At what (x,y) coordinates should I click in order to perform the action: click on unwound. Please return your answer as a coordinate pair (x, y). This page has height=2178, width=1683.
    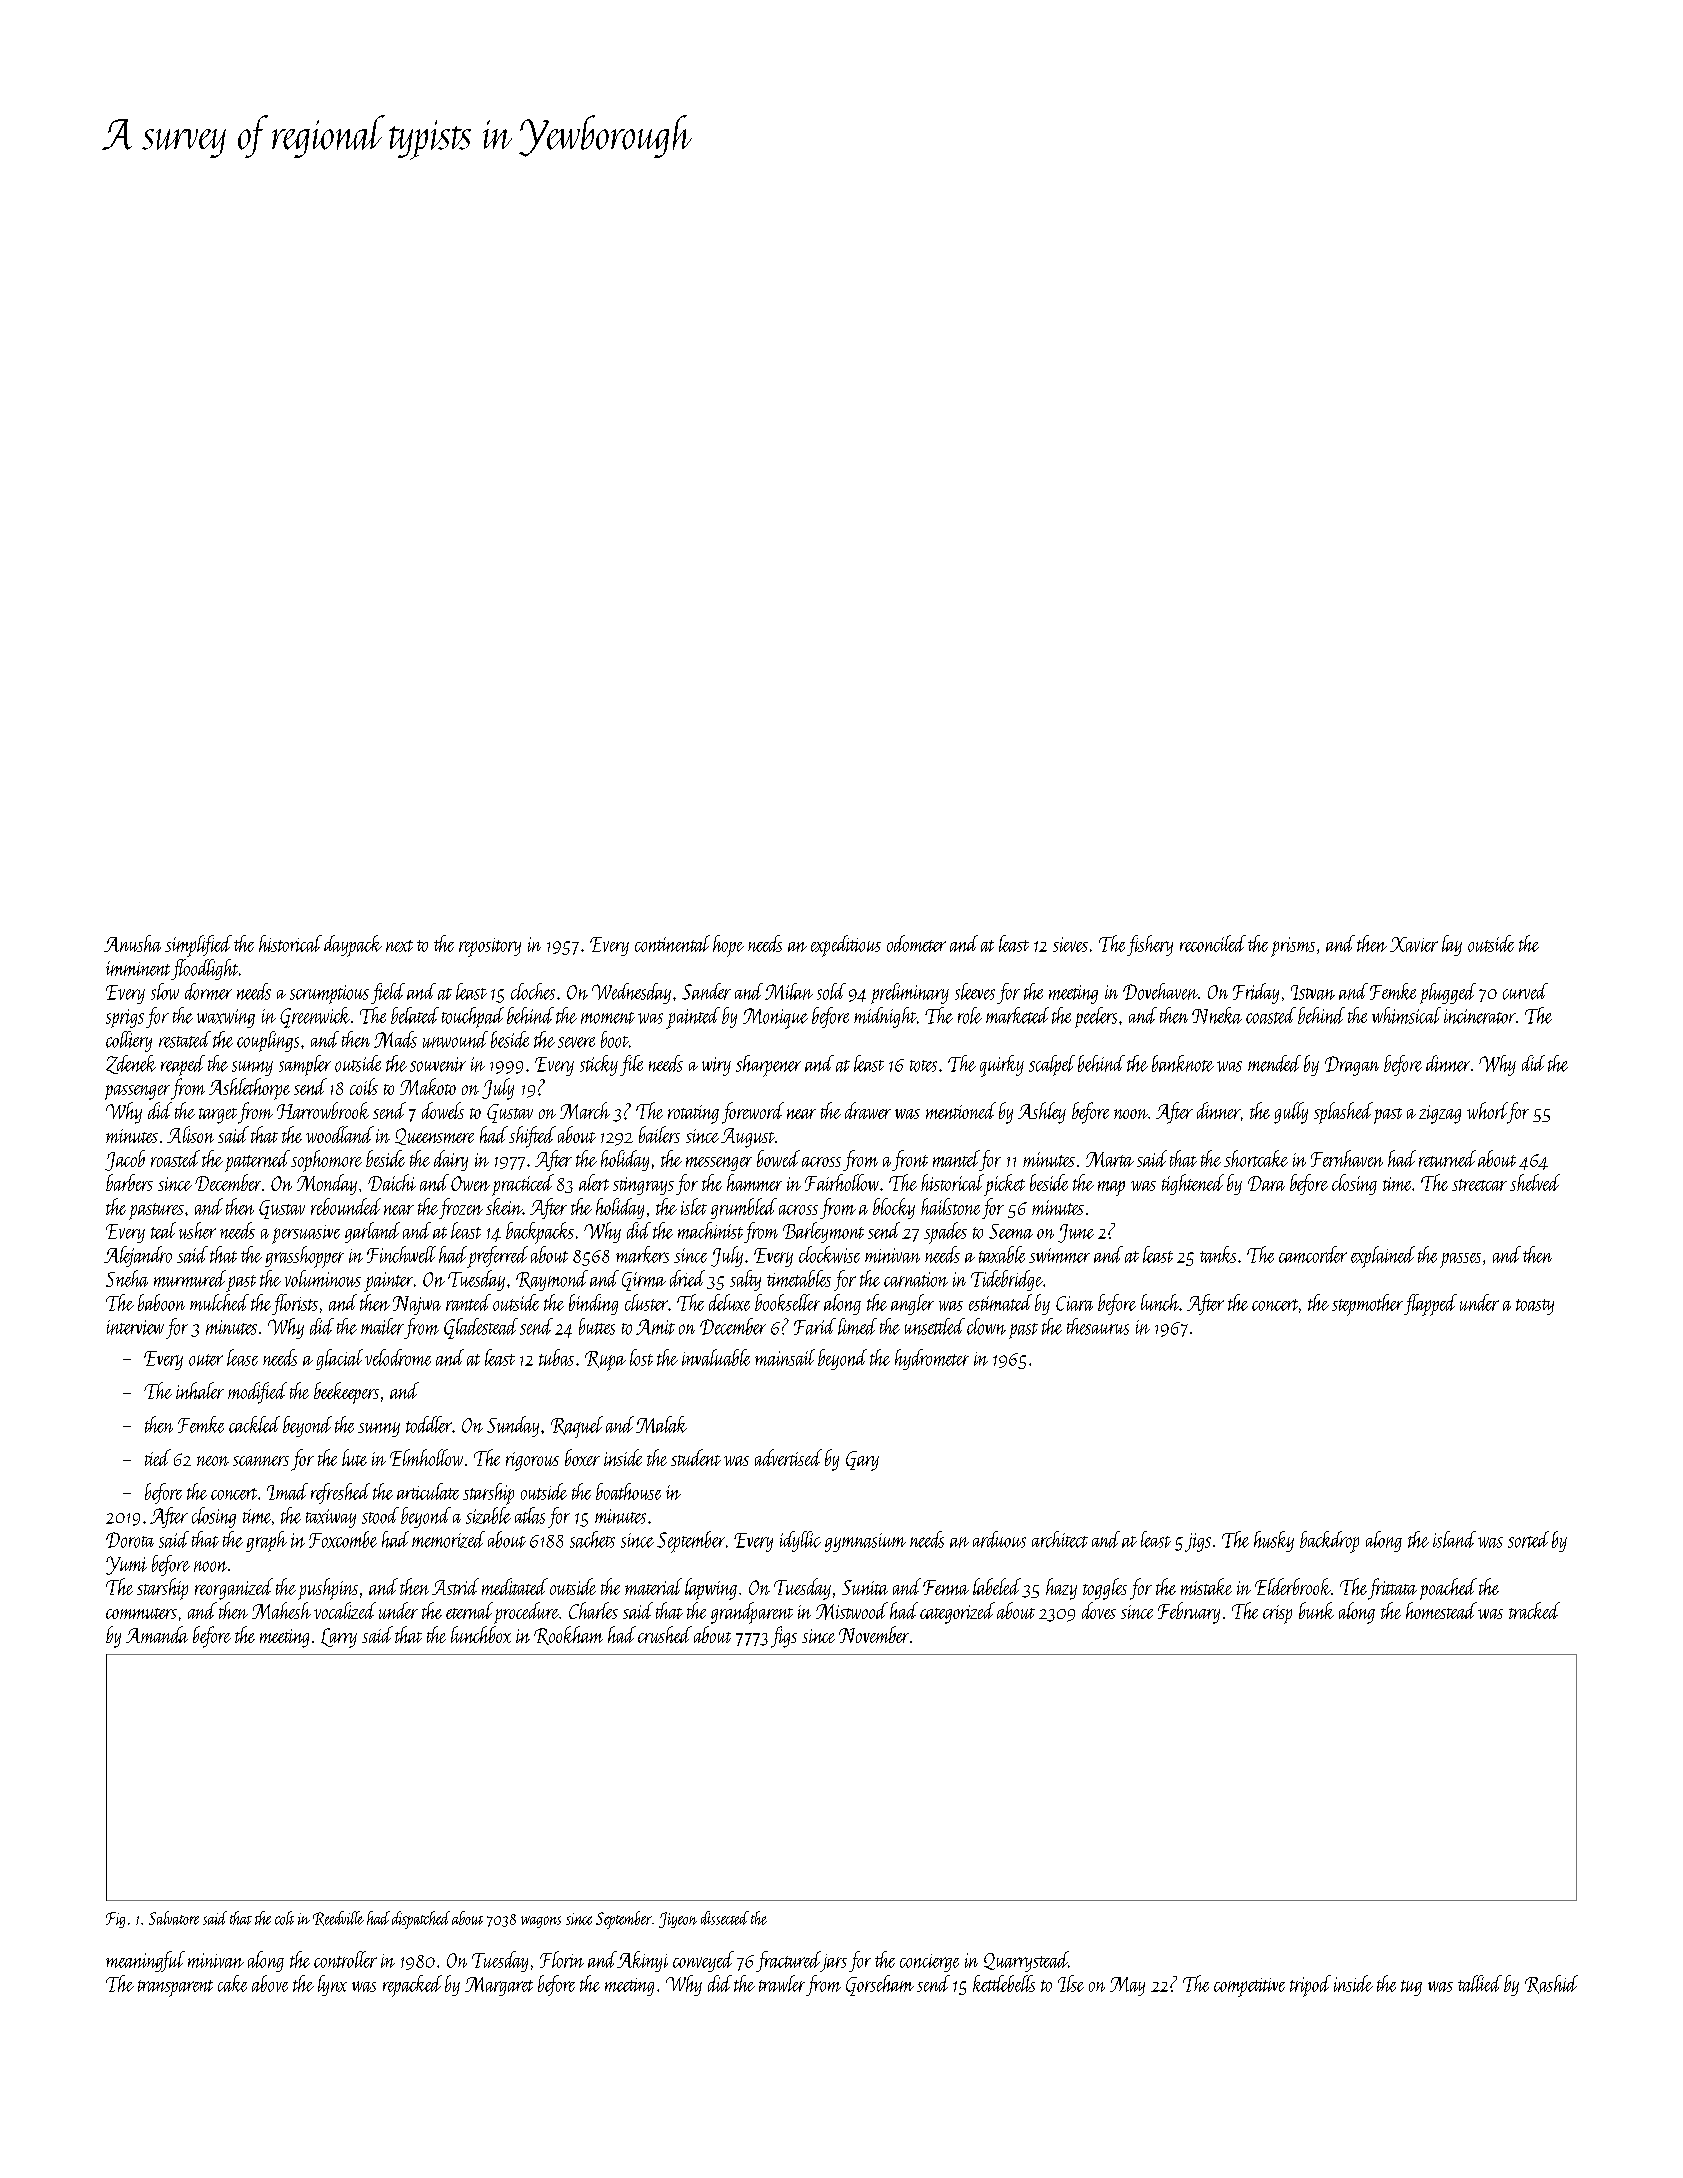
    Looking at the image, I should click on (455, 1039).
